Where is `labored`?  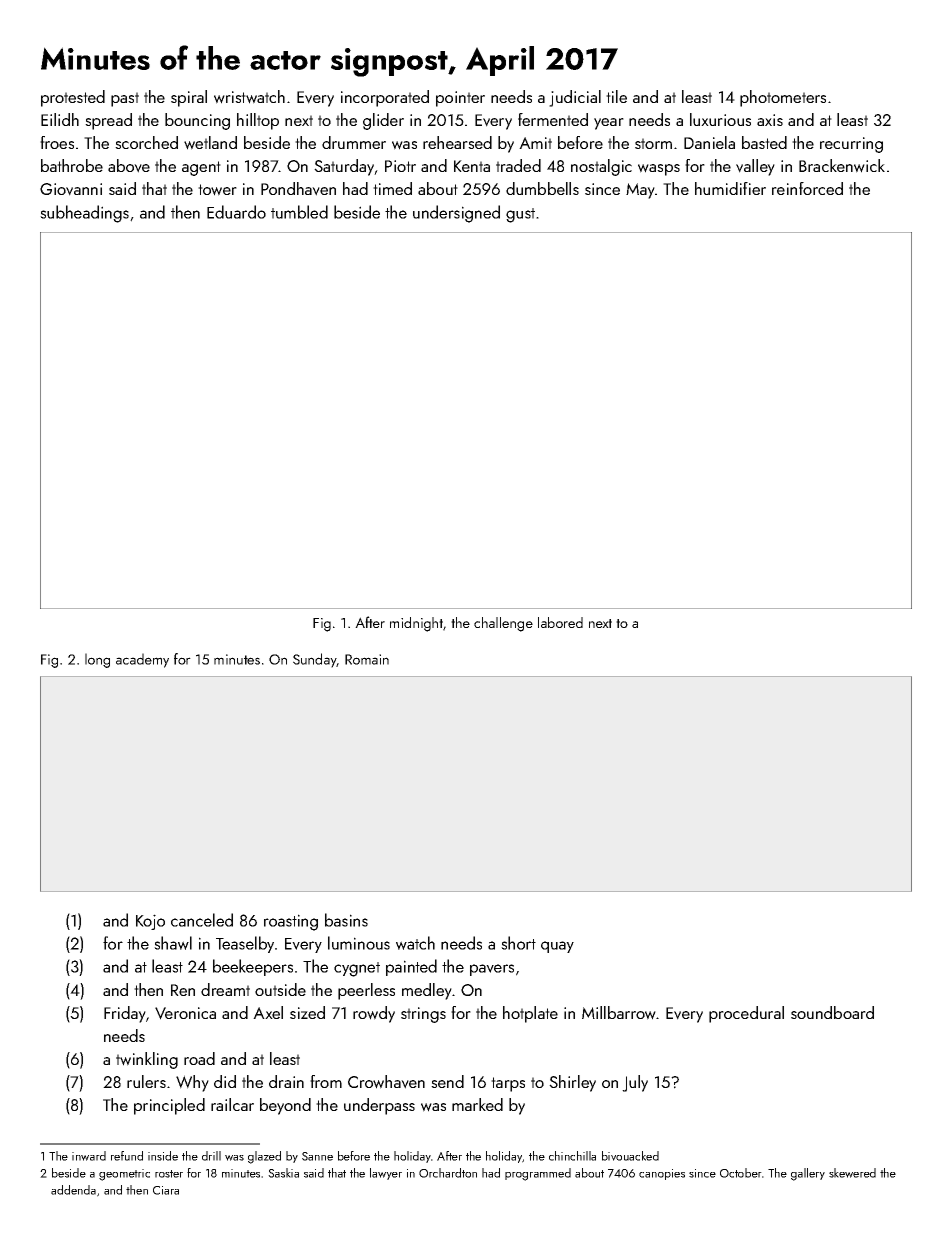
labored is located at coordinates (560, 622).
